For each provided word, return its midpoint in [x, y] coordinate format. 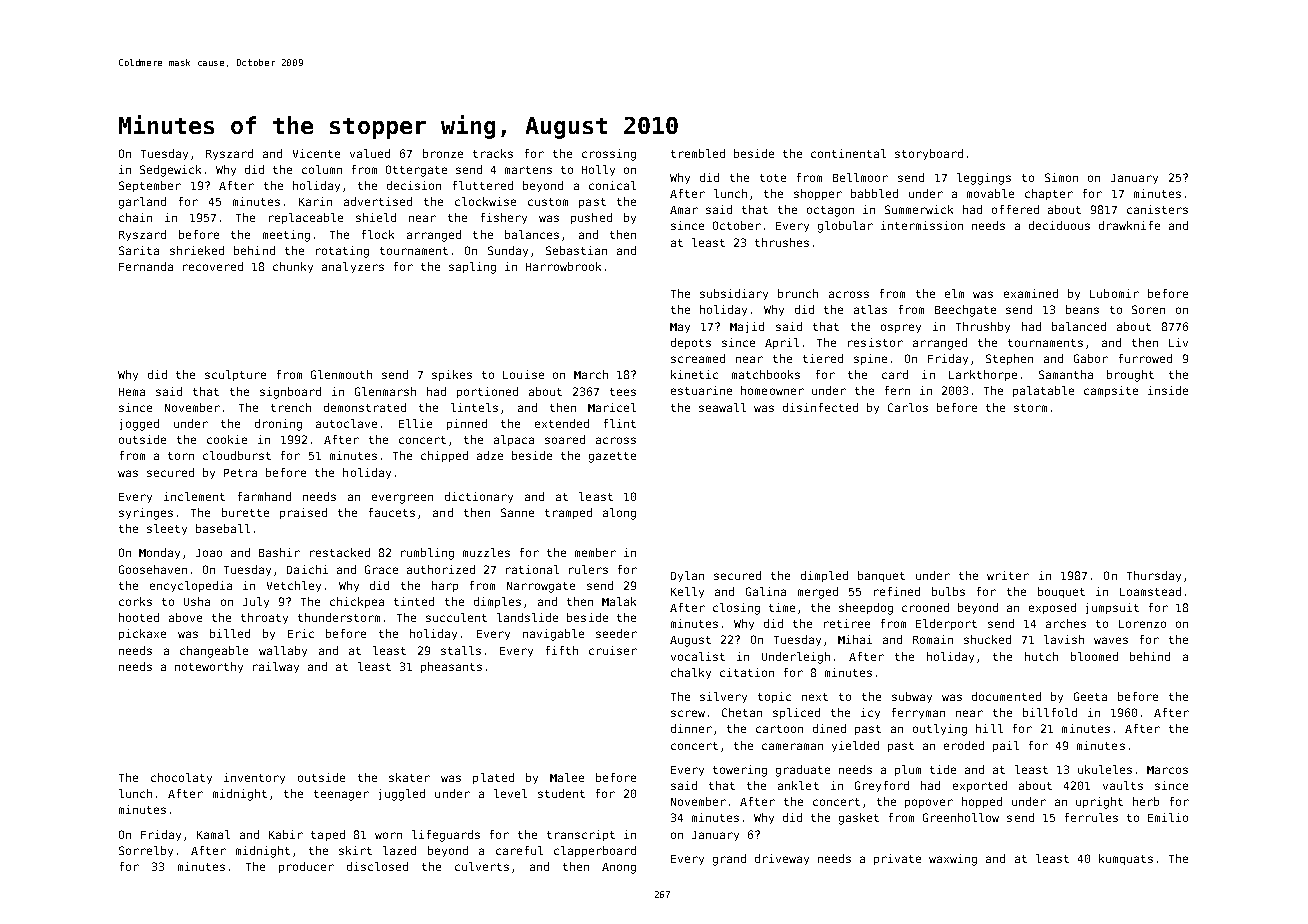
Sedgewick [170, 171]
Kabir [286, 834]
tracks [493, 153]
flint [620, 423]
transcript [581, 835]
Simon [1061, 177]
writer [1008, 575]
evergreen [402, 499]
